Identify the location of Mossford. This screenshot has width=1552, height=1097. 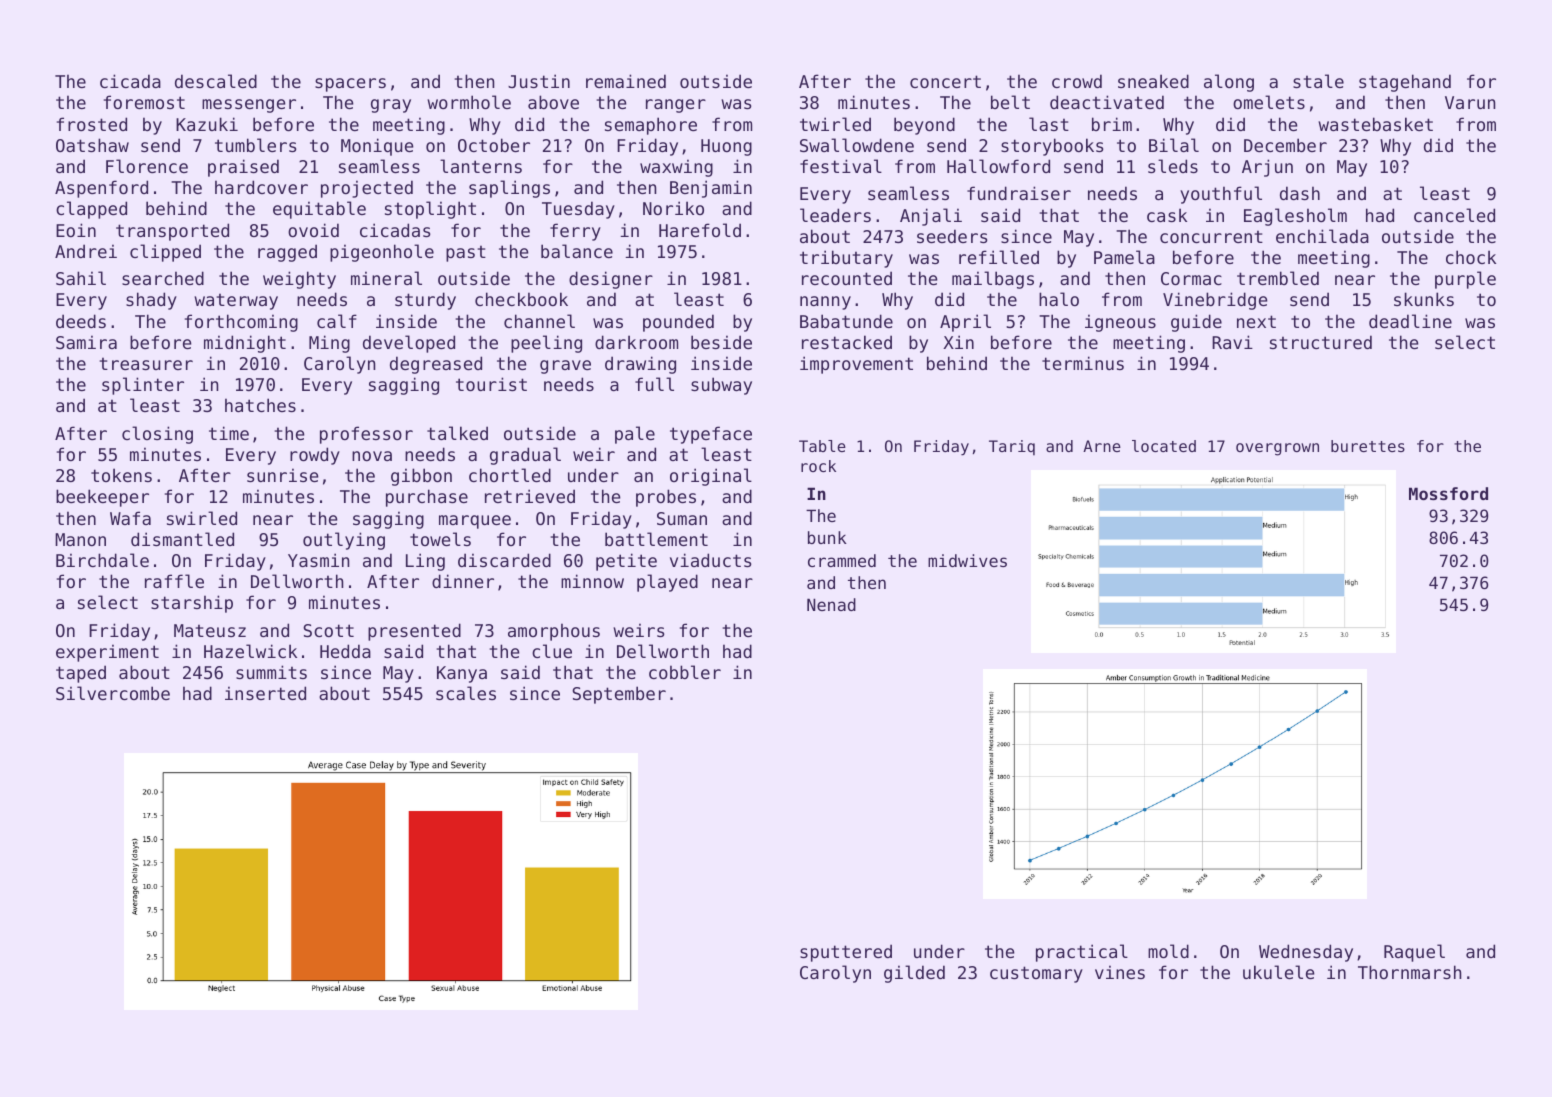
(1448, 493).
